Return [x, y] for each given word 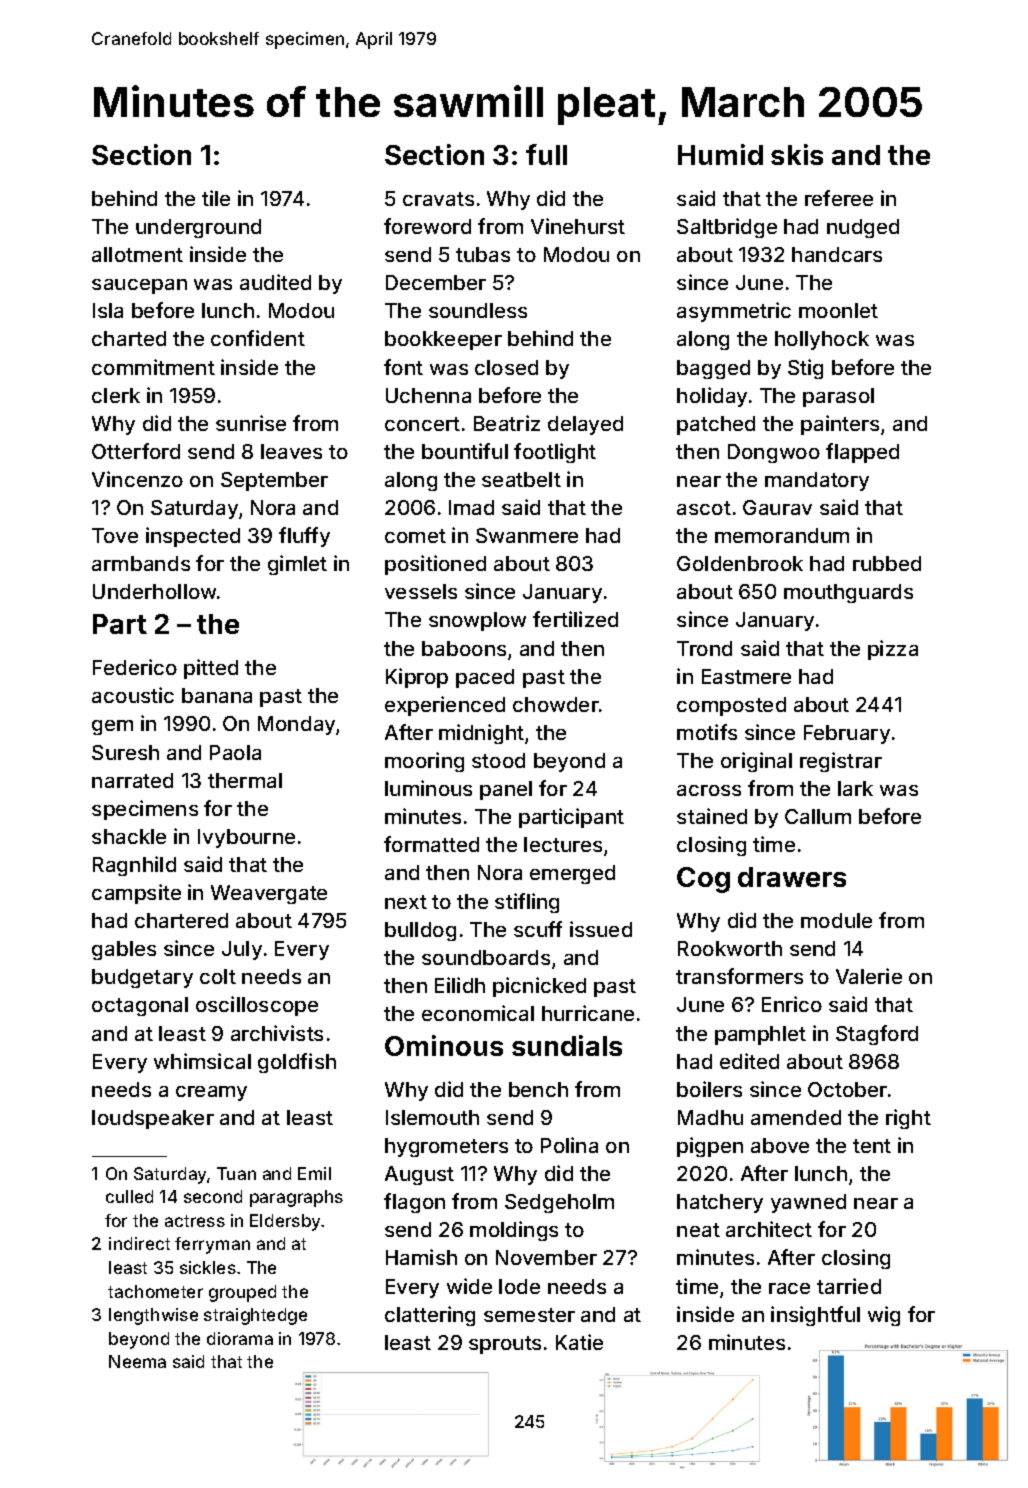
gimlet [297, 565]
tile [216, 198]
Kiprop [417, 678]
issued [601, 929]
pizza [893, 650]
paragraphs [296, 1198]
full [546, 154]
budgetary [142, 978]
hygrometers [446, 1147]
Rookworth [730, 948]
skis [797, 154]
